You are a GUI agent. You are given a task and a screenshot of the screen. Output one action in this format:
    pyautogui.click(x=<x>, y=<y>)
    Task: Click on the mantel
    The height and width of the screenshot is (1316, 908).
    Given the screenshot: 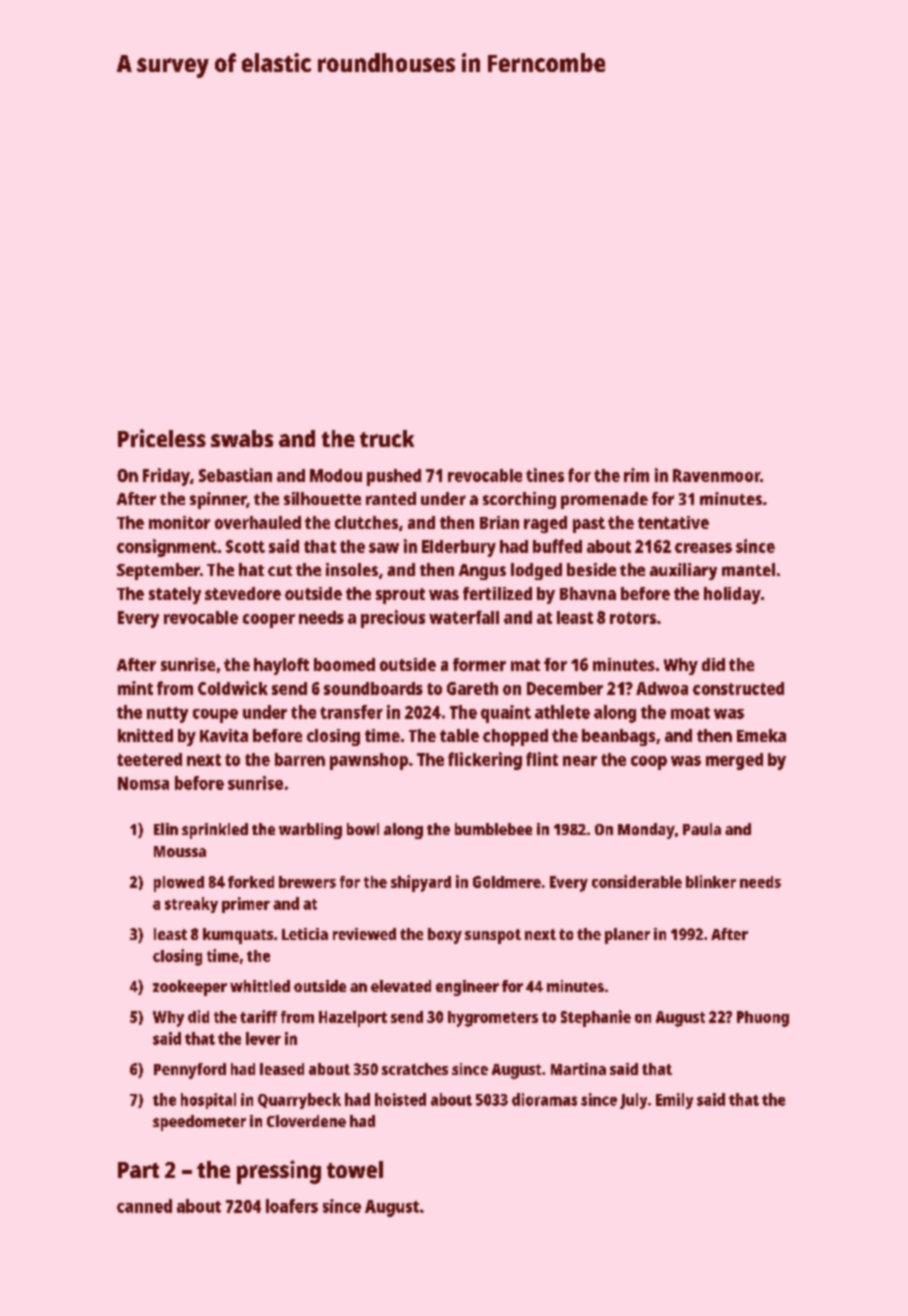 What is the action you would take?
    pyautogui.click(x=748, y=569)
